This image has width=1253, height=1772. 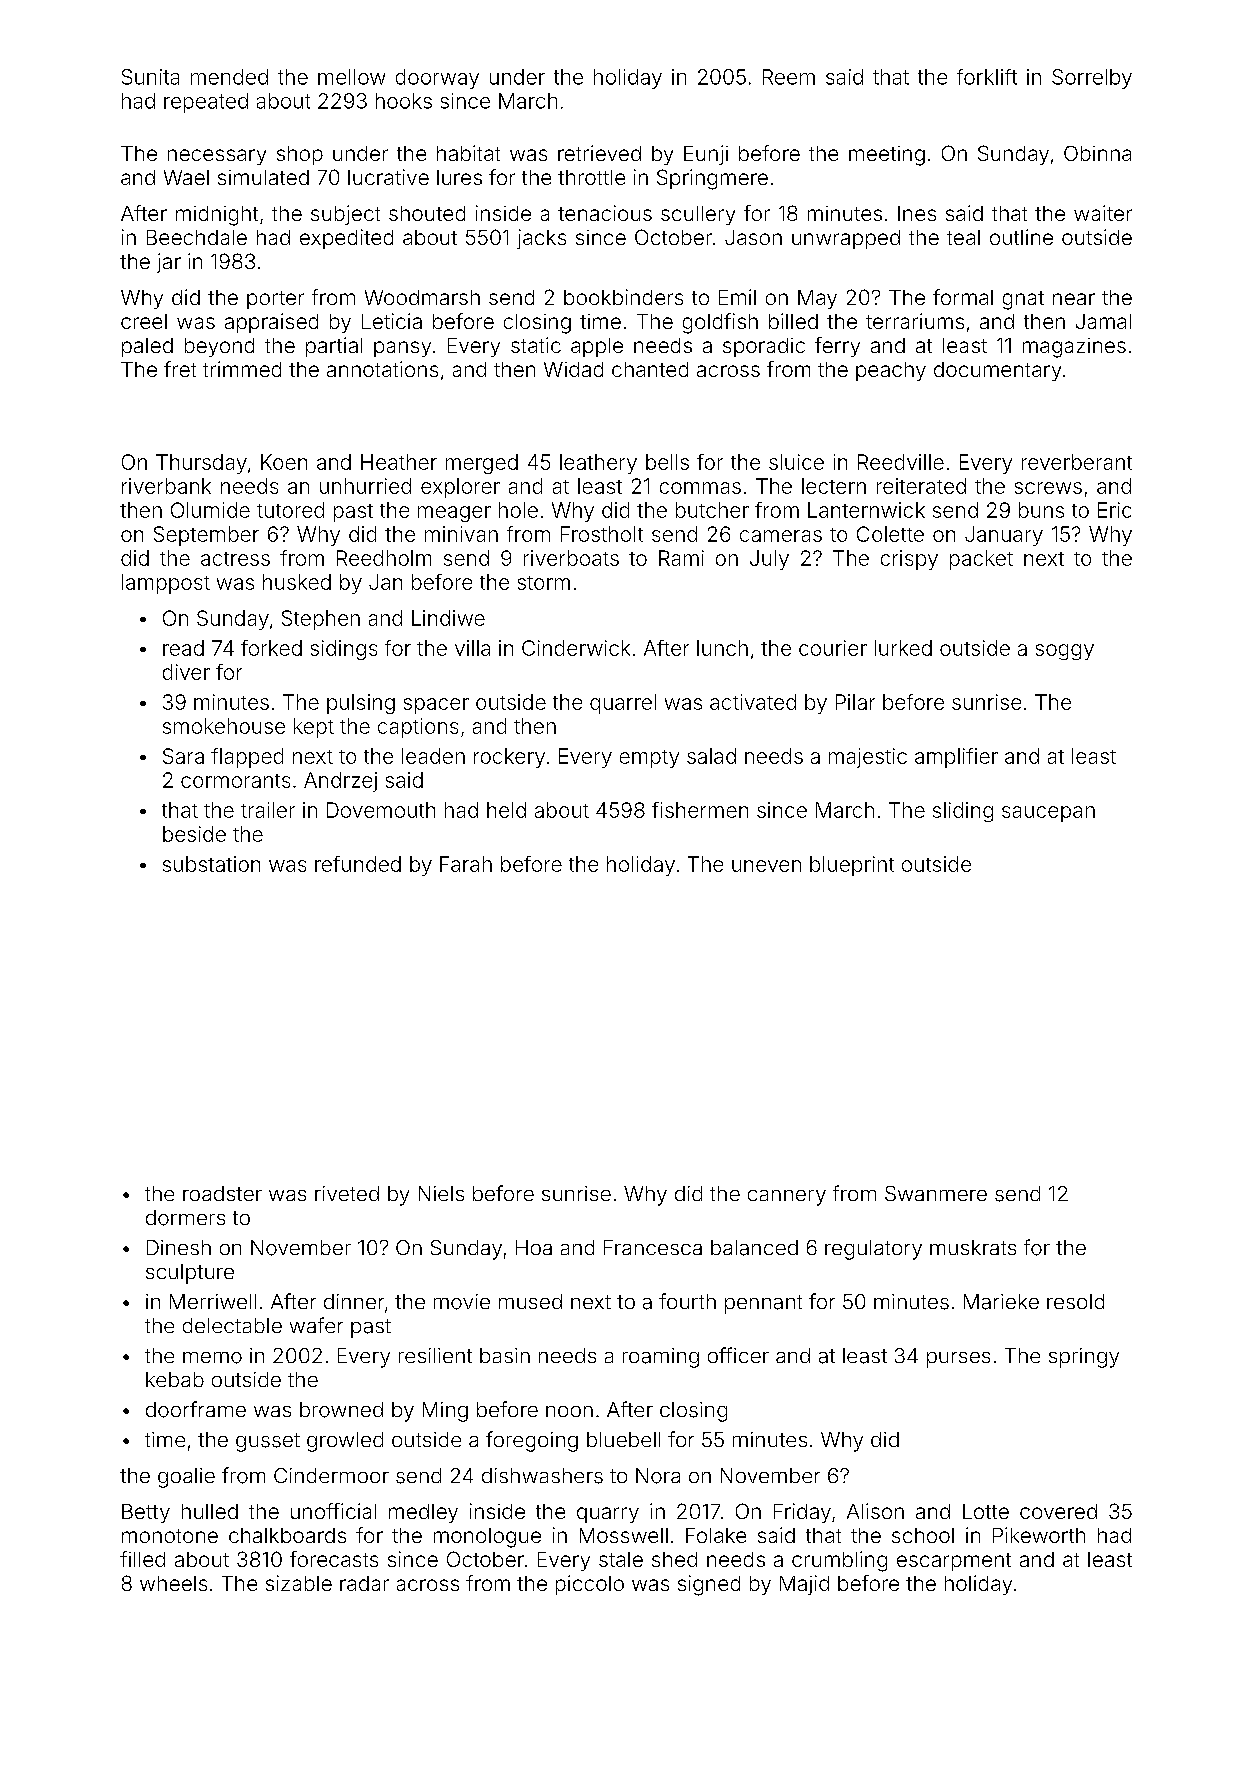 I want to click on blueprint, so click(x=852, y=866).
